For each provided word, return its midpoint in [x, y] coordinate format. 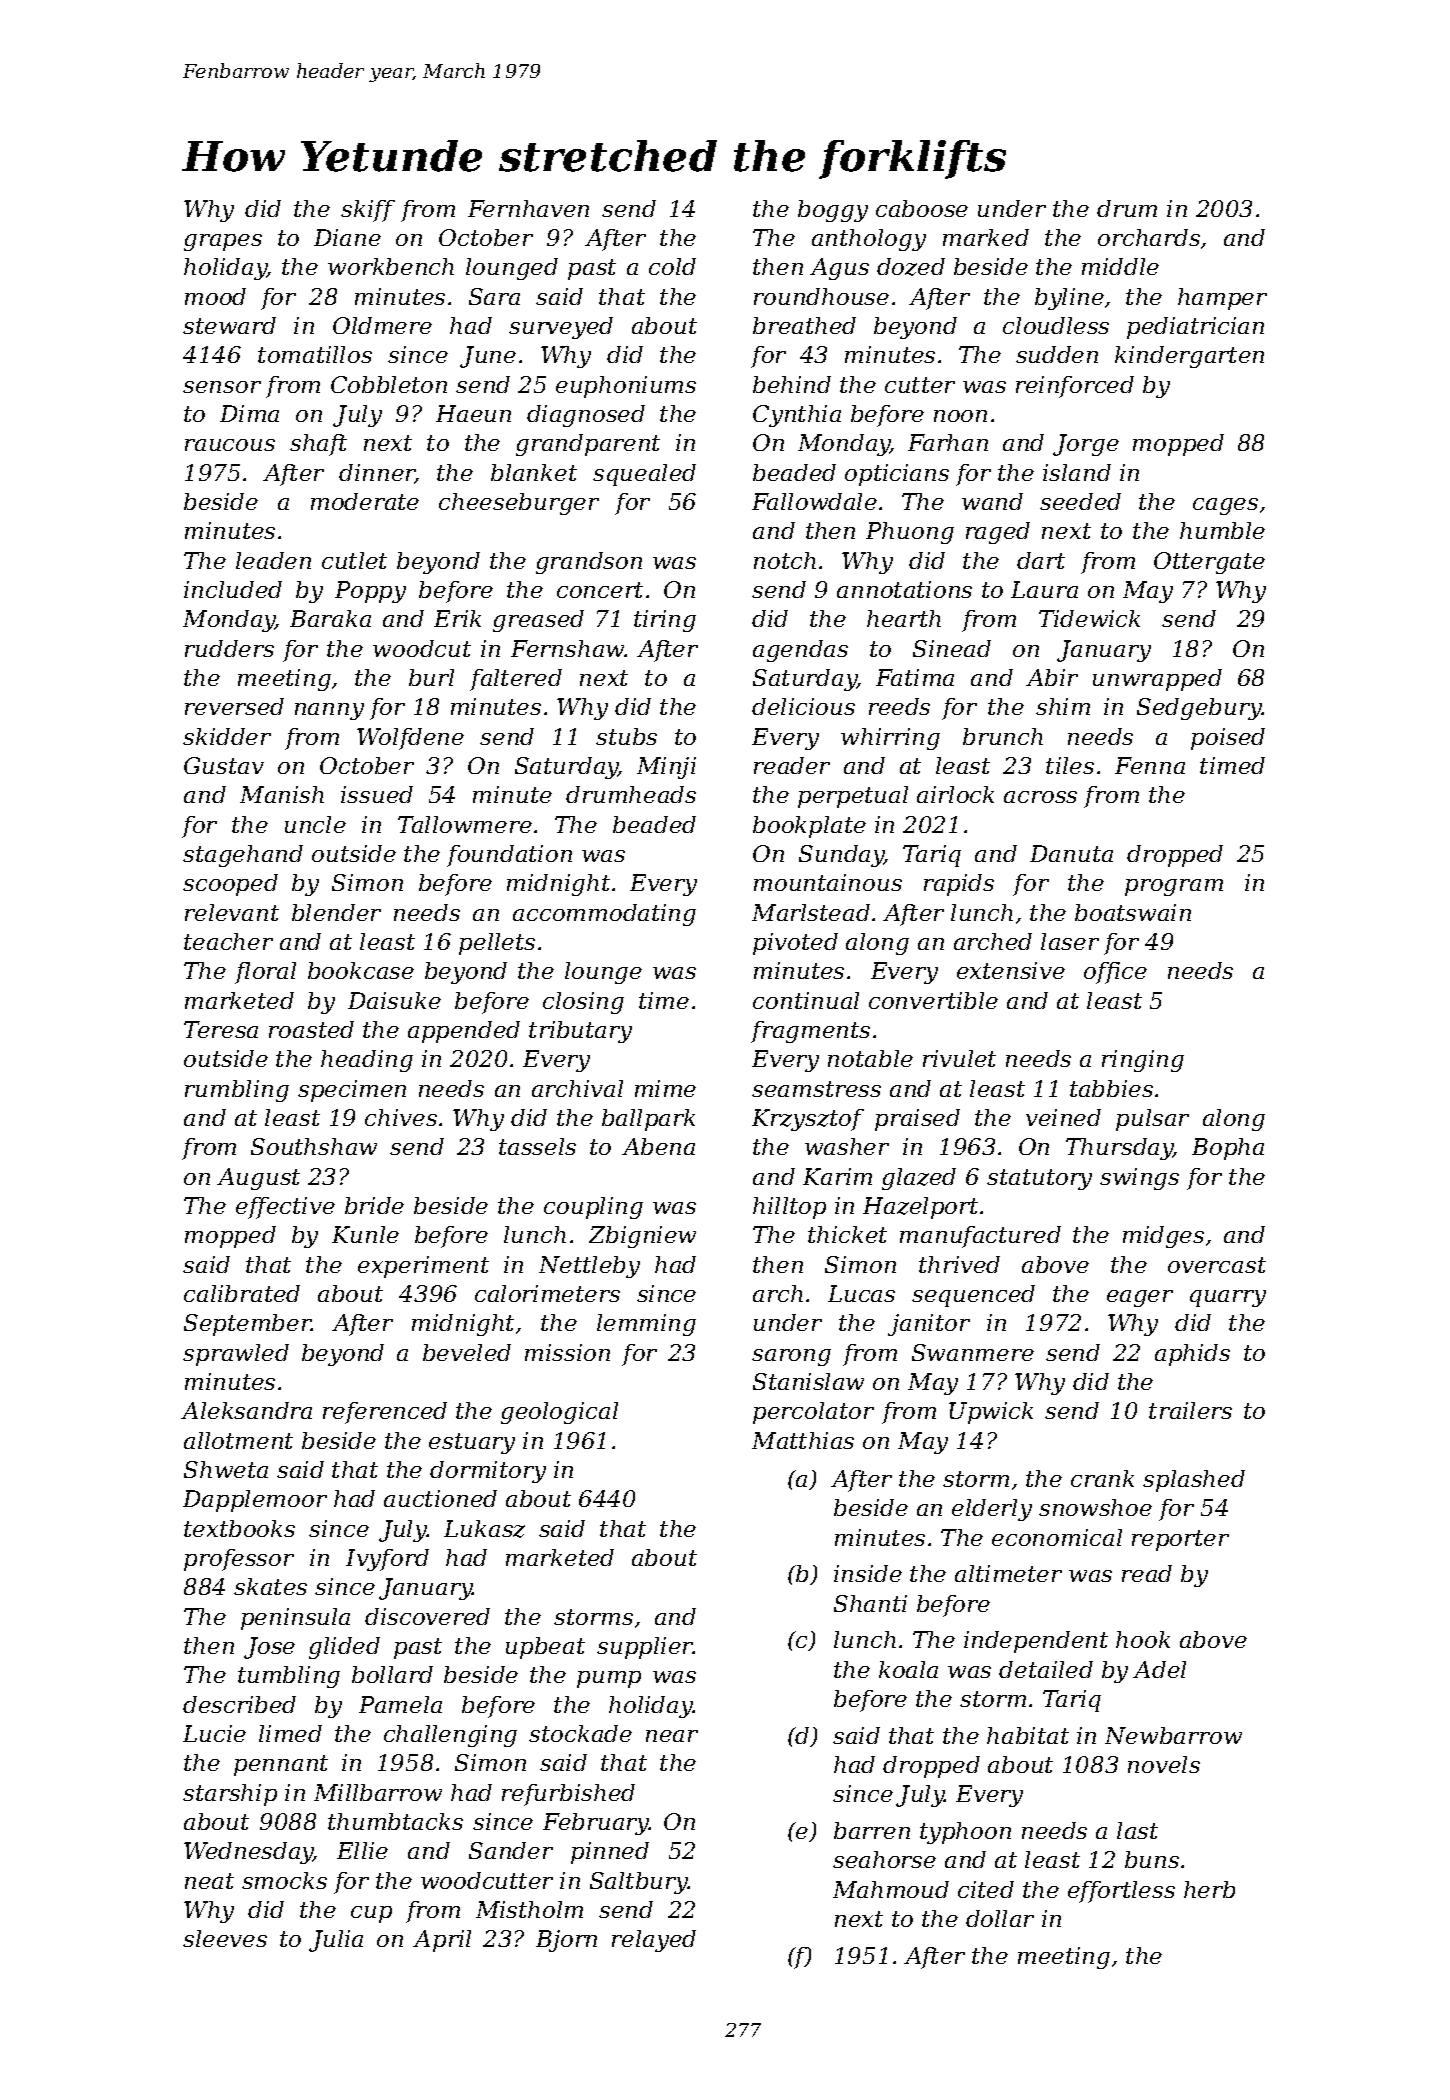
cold [672, 266]
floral [265, 973]
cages [1225, 506]
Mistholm [529, 1909]
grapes [223, 242]
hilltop [789, 1208]
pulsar [1152, 1120]
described [239, 1704]
